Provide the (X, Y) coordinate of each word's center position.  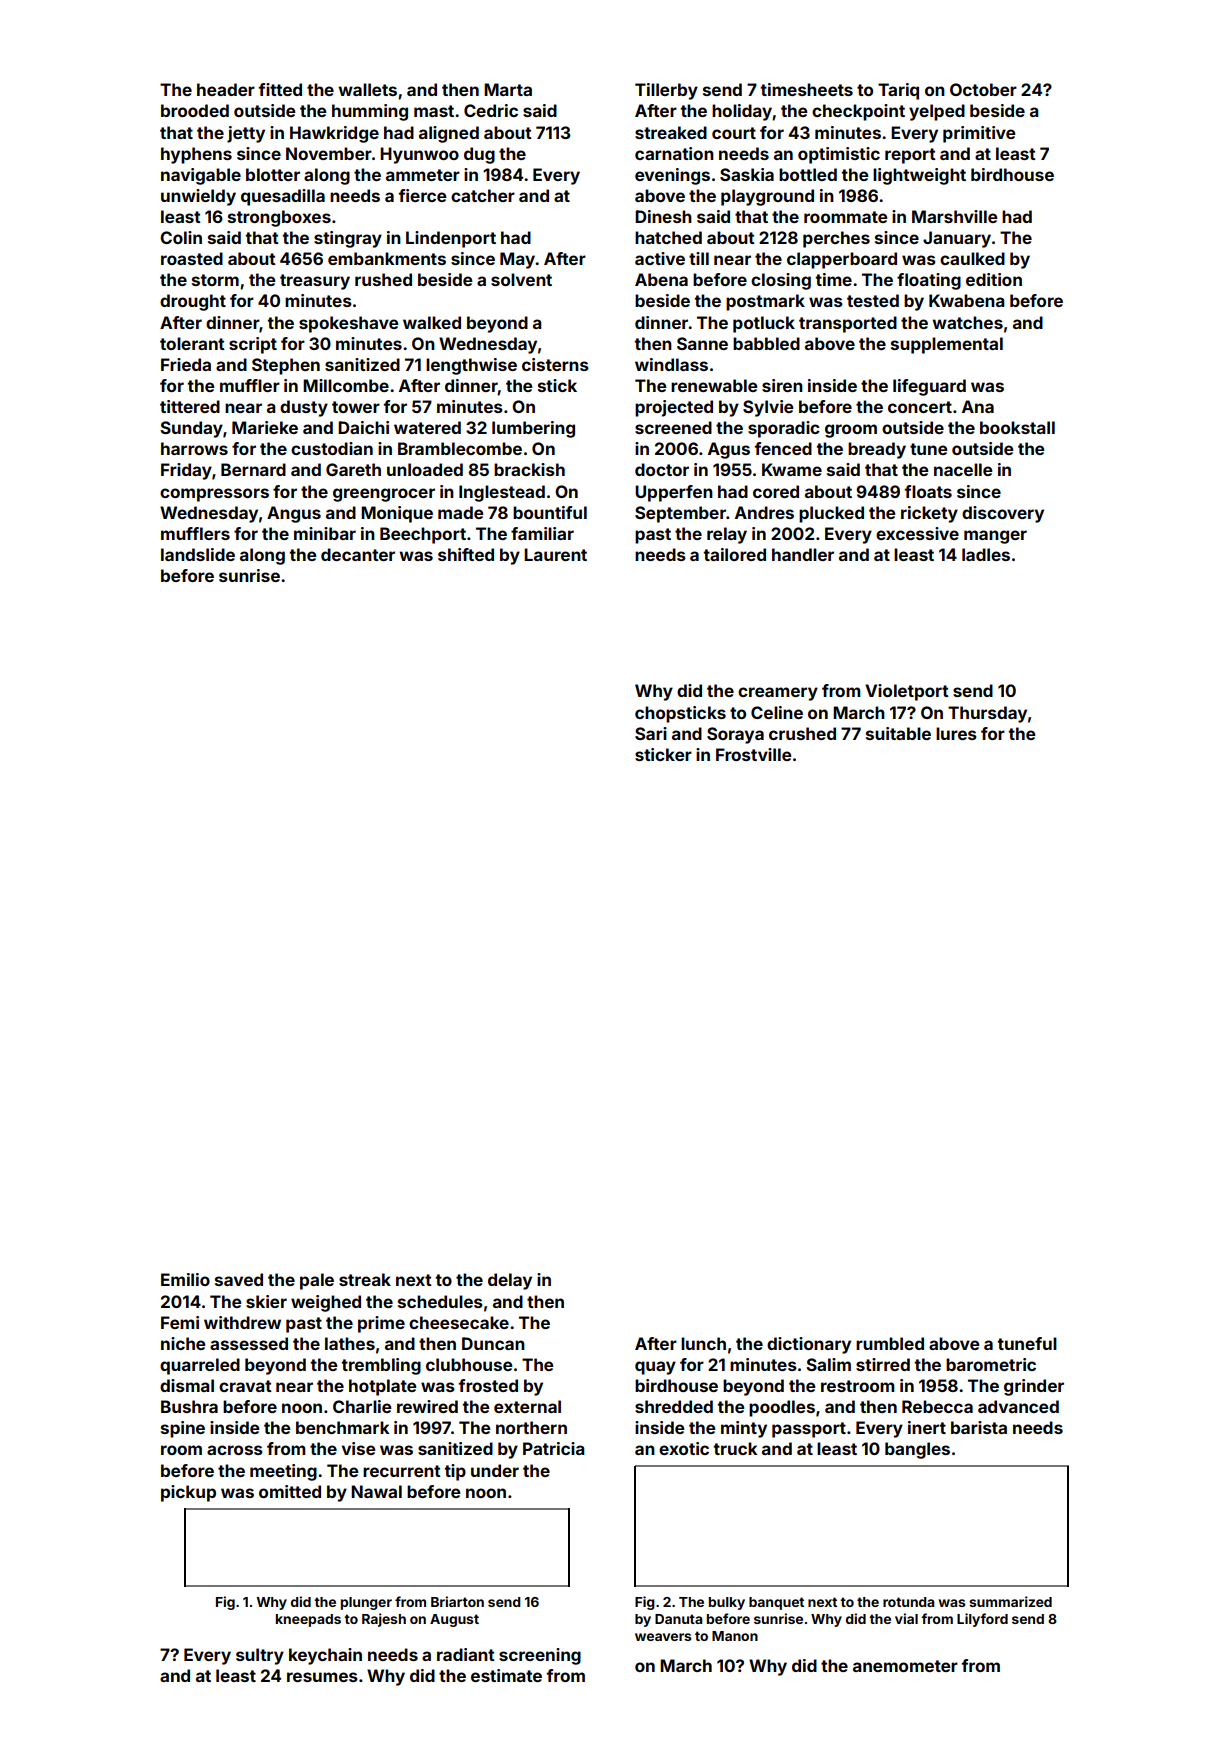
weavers (663, 1637)
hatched (668, 237)
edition (994, 279)
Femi (180, 1322)
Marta (508, 89)
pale (317, 1281)
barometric (991, 1364)
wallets (367, 89)
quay (655, 1368)
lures (956, 733)
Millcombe (346, 385)
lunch (703, 1343)
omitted (290, 1491)
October (983, 89)
